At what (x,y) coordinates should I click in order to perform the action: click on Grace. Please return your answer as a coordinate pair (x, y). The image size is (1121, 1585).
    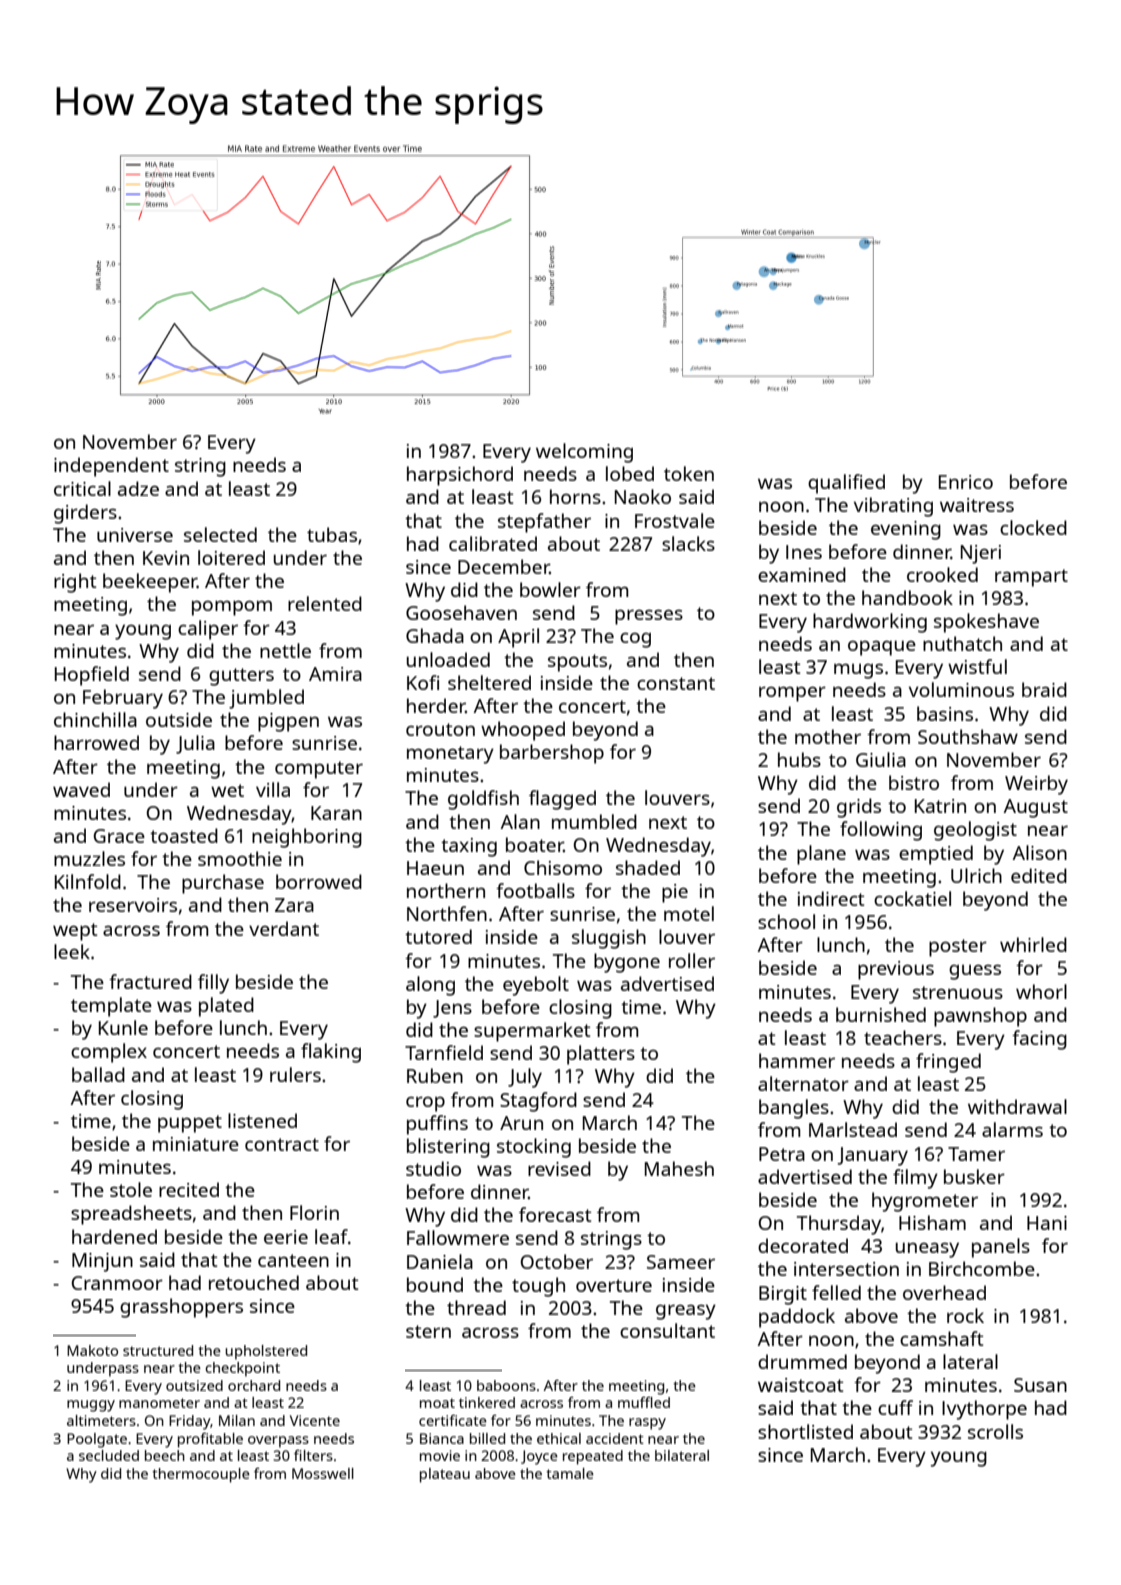
    Looking at the image, I should click on (119, 836).
